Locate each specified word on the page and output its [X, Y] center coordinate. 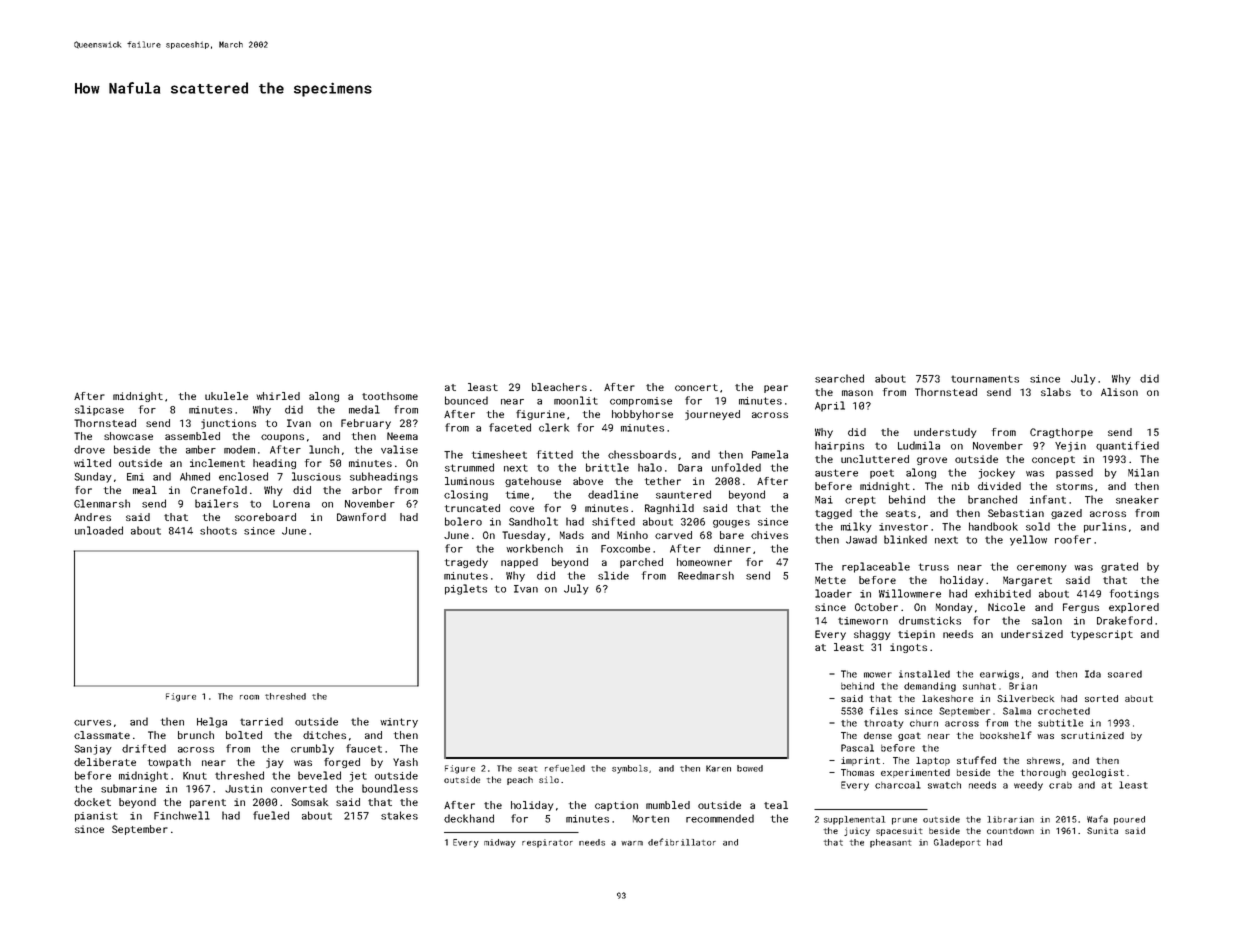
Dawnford [361, 517]
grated [1119, 567]
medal [364, 409]
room [249, 697]
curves [92, 723]
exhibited [1003, 593]
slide [613, 575]
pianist [96, 817]
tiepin [916, 635]
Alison [1119, 392]
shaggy [872, 635]
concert [696, 387]
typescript [1102, 635]
